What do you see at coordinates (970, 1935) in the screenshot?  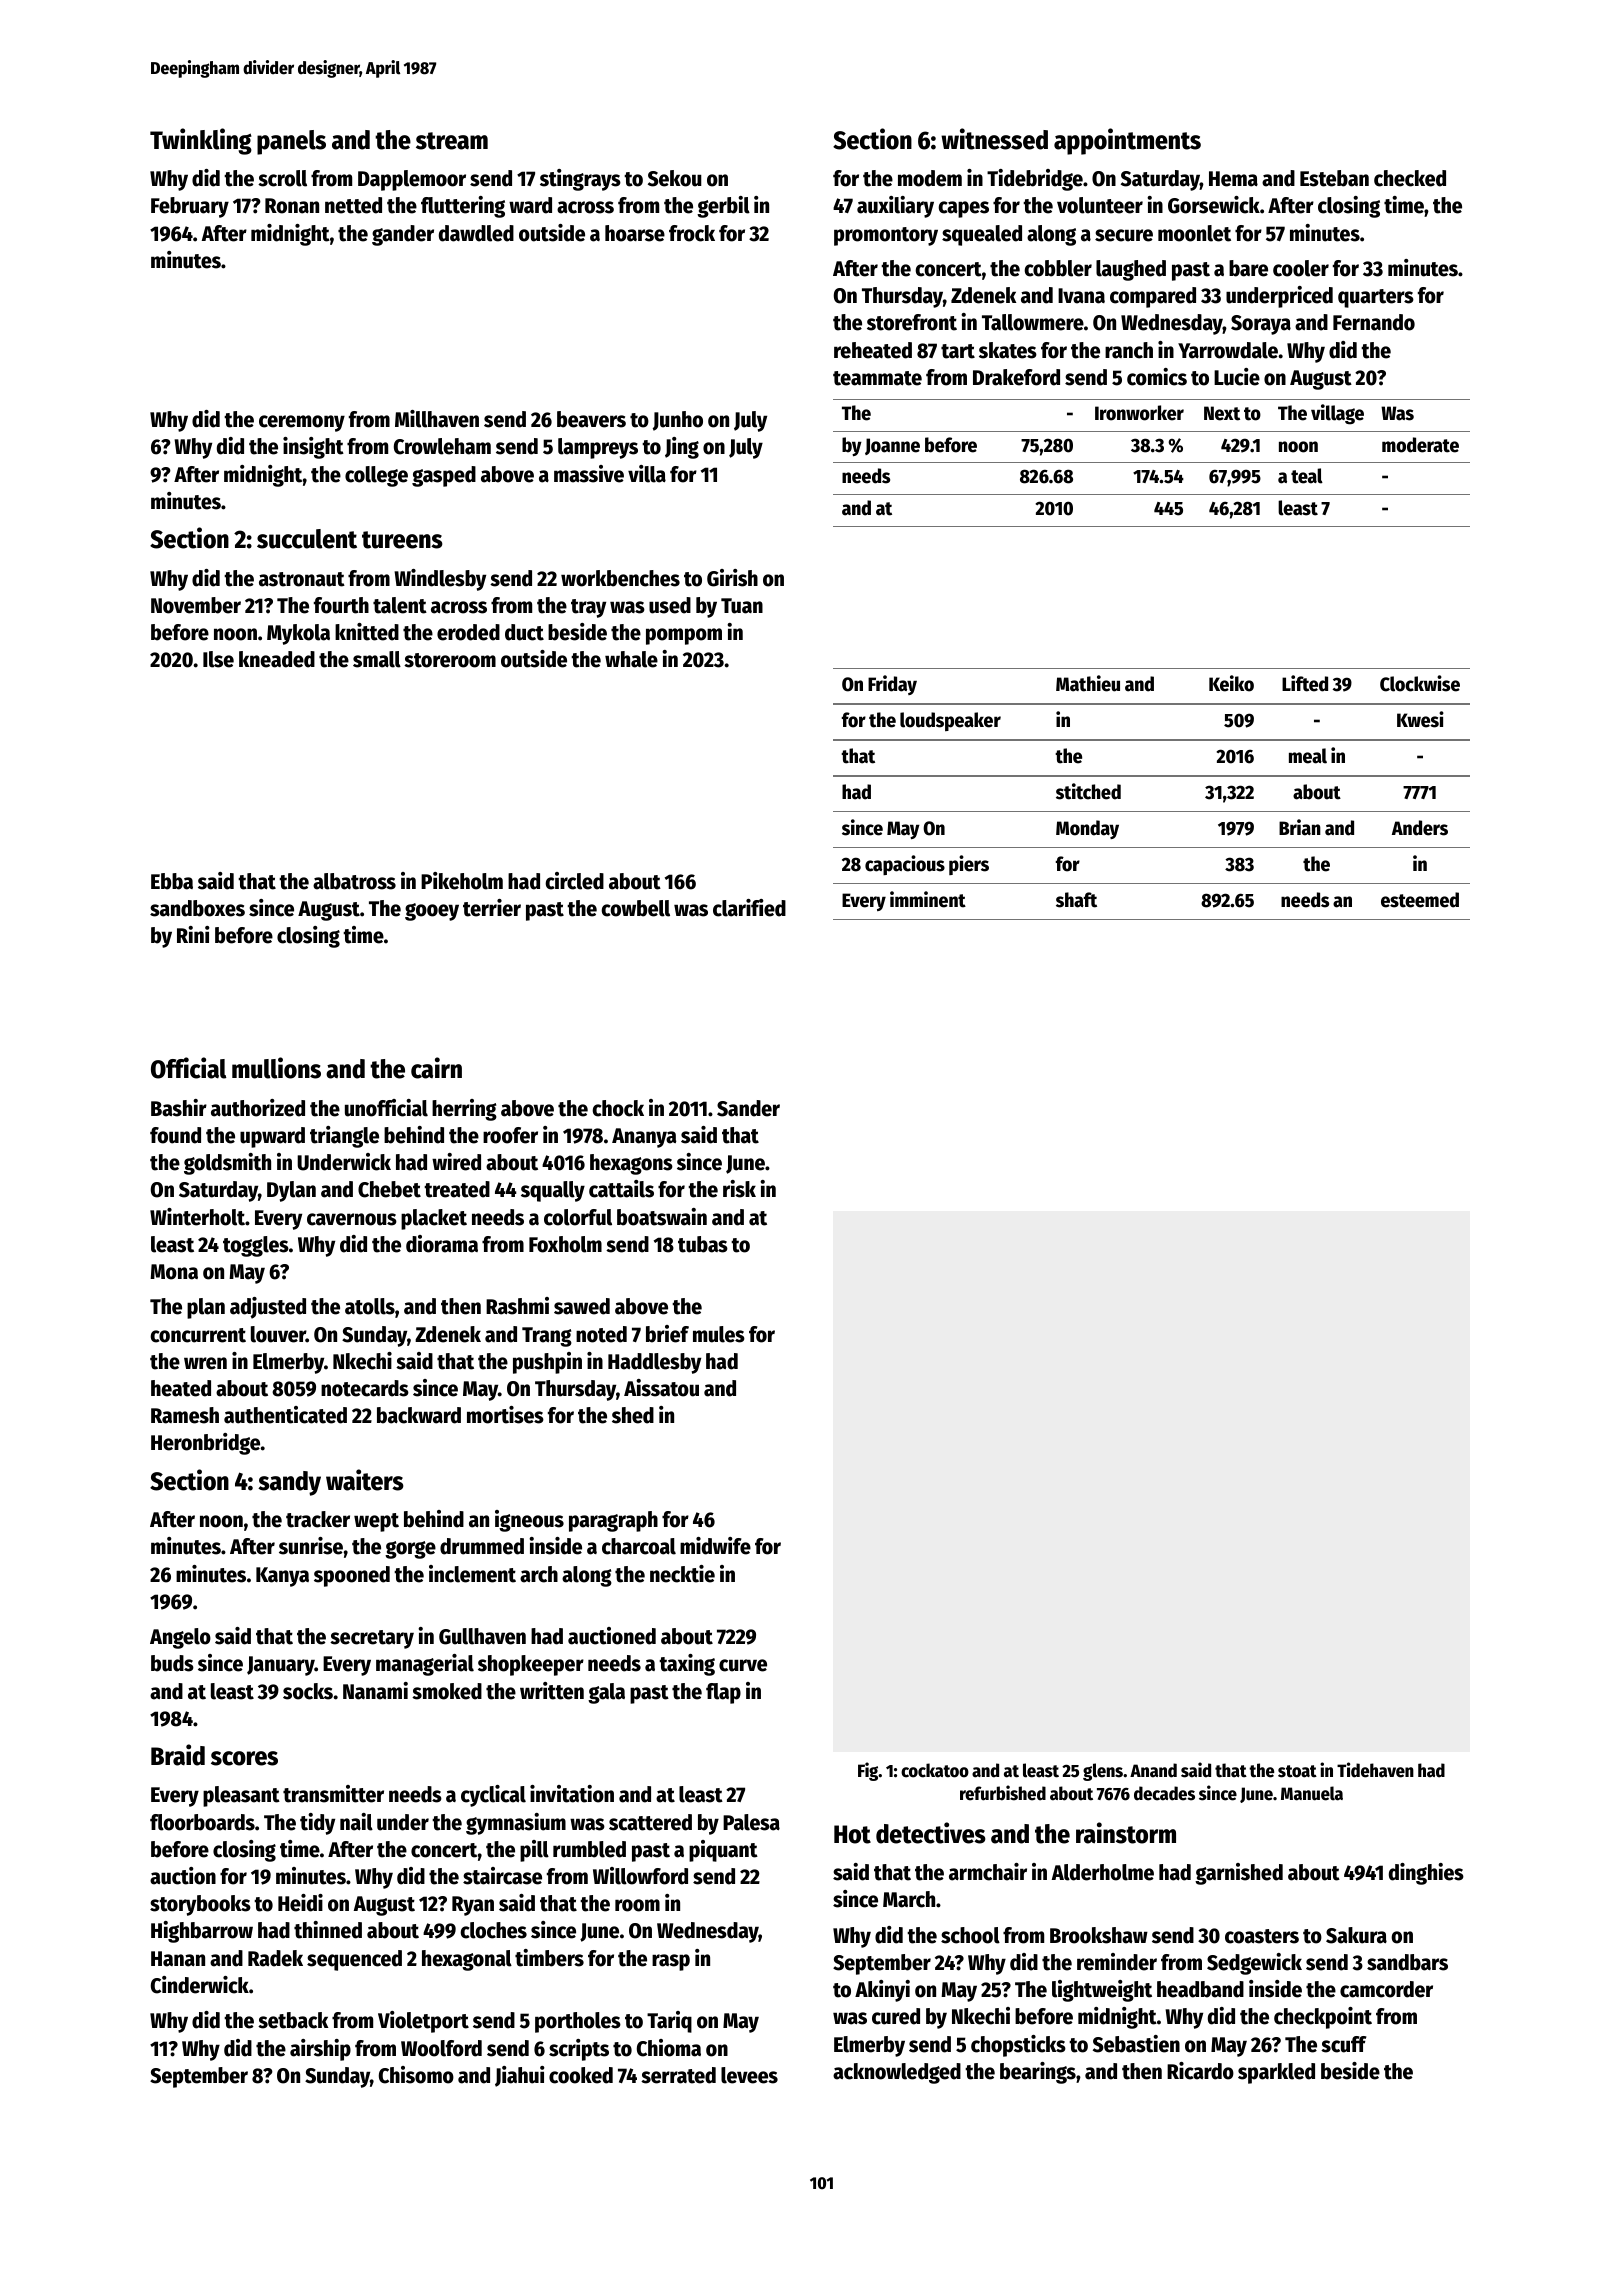 I see `school` at bounding box center [970, 1935].
